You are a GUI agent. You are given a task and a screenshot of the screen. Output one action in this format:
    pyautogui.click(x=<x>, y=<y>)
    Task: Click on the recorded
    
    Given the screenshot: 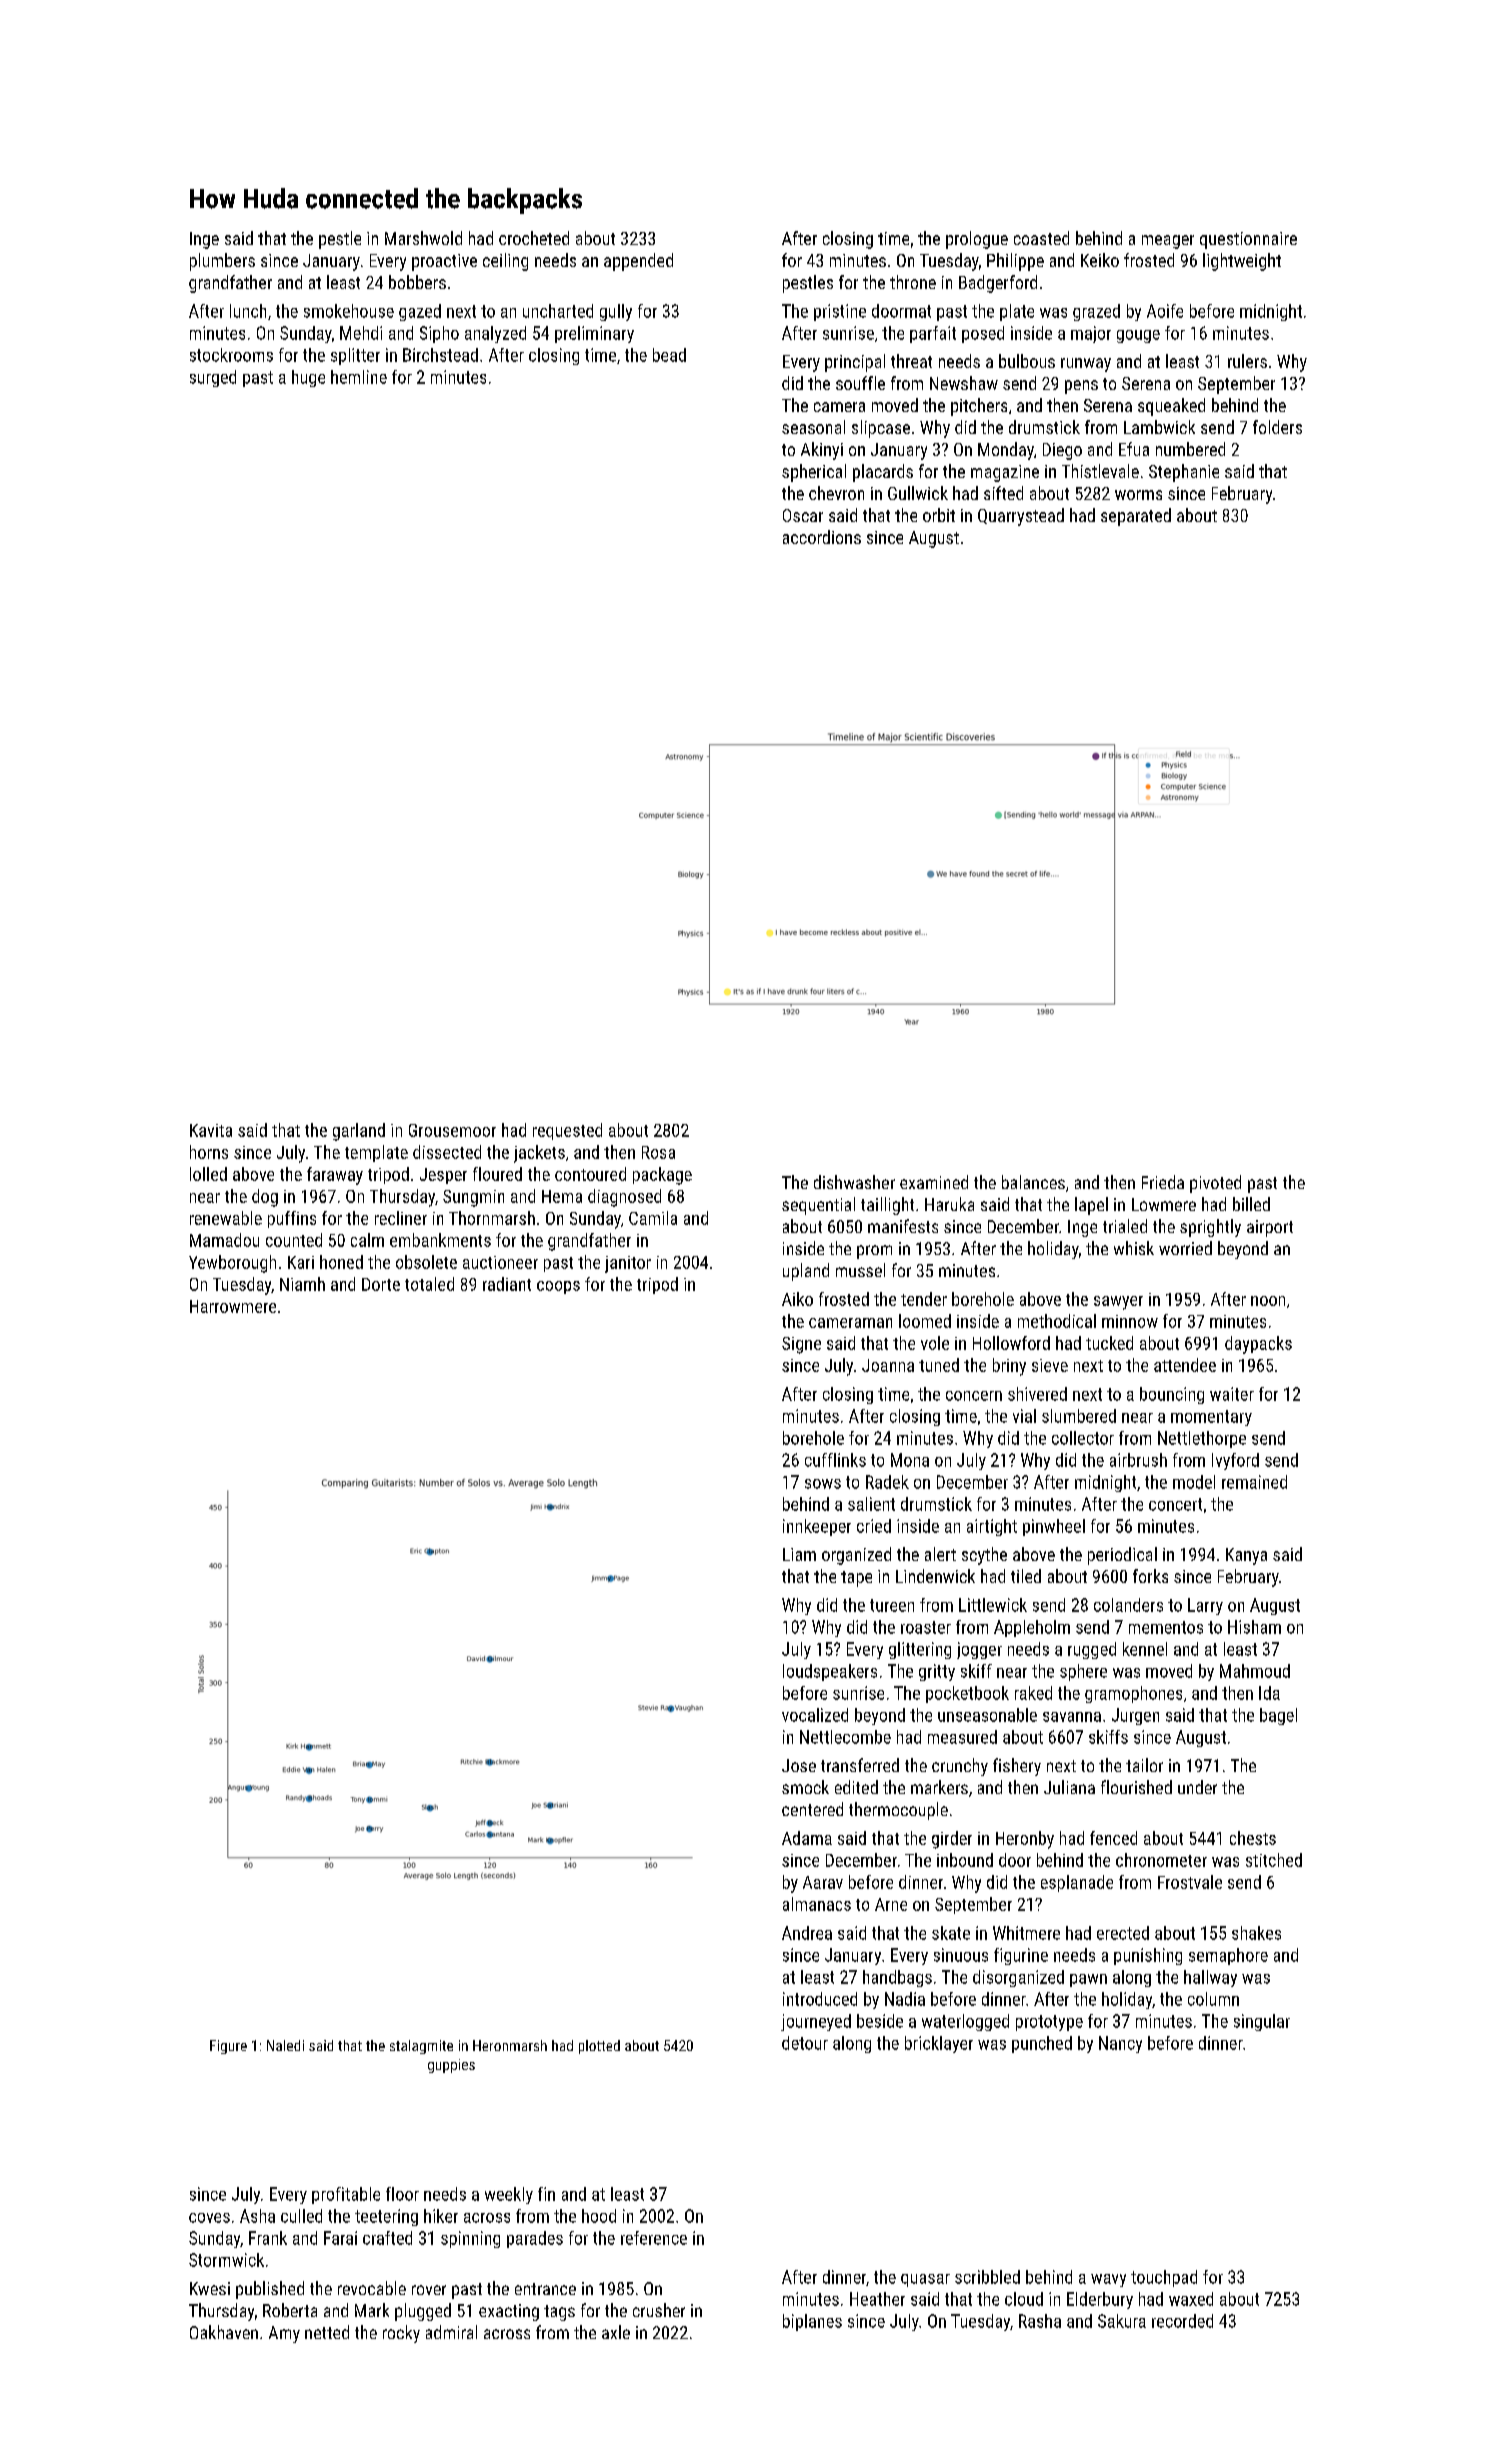 What is the action you would take?
    pyautogui.click(x=1182, y=2321)
